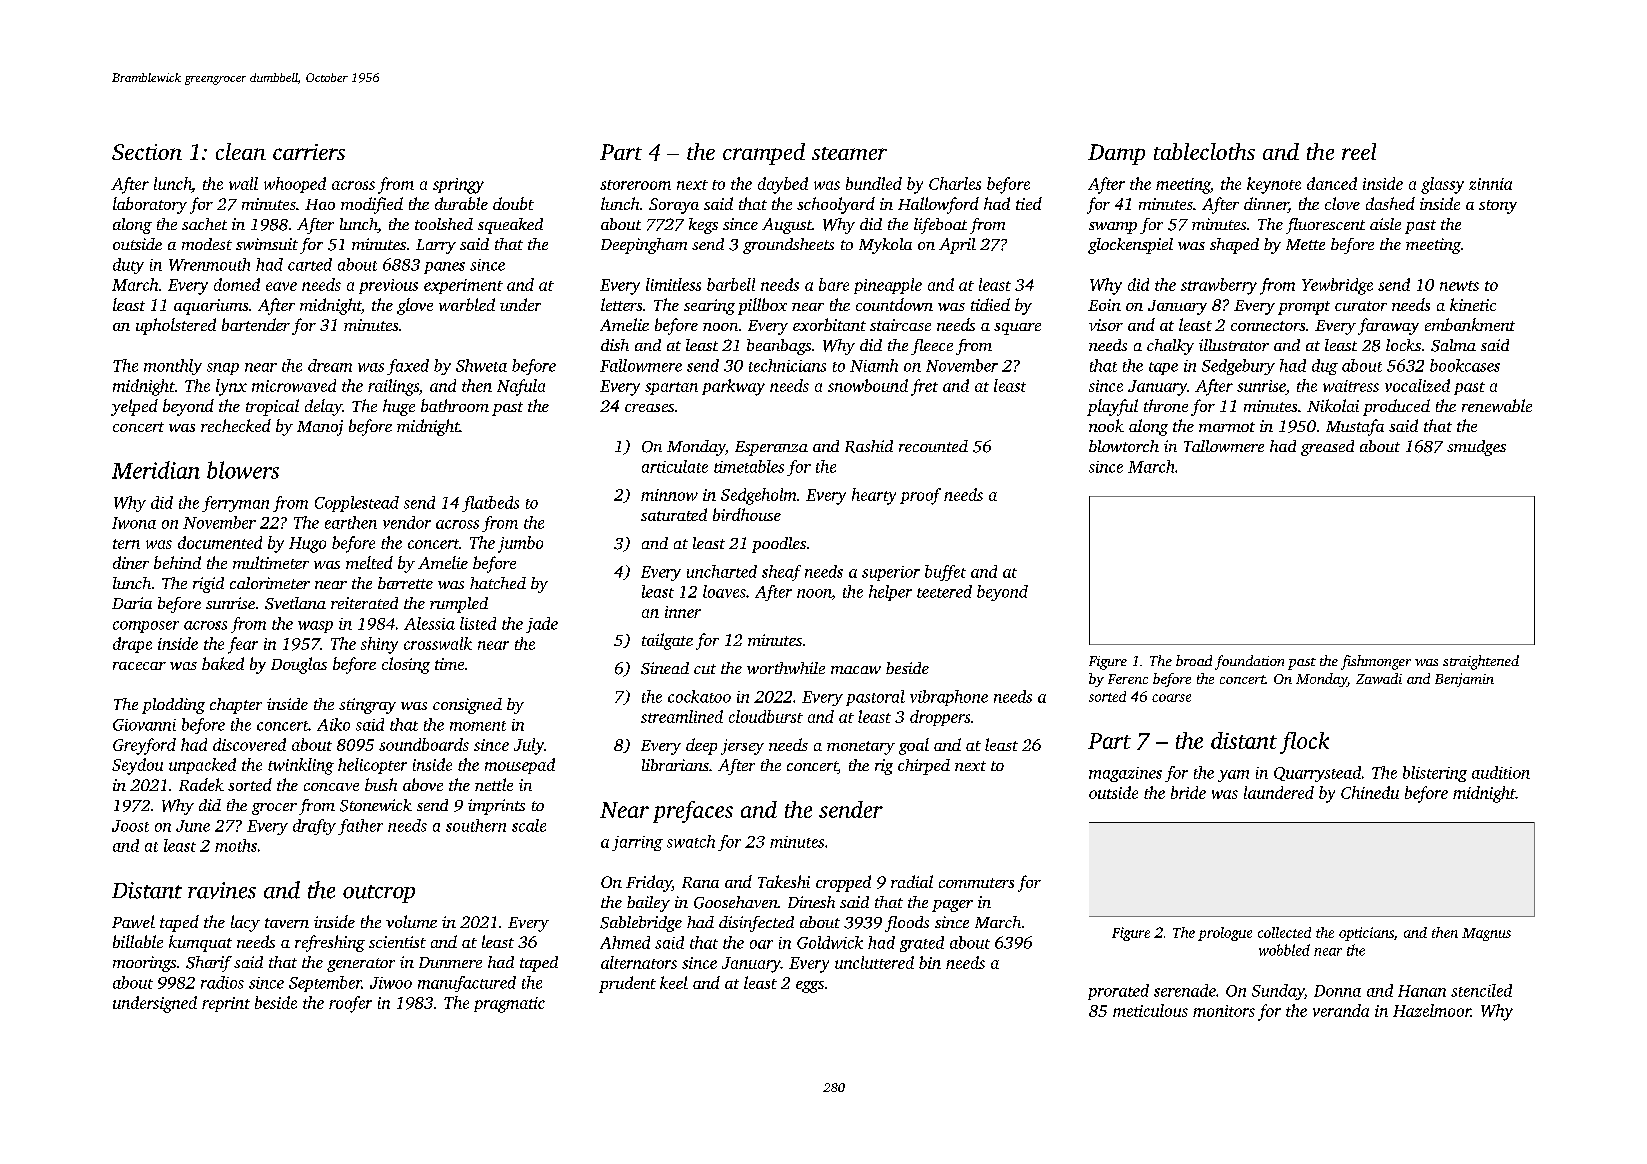 This screenshot has width=1647, height=1164. What do you see at coordinates (673, 284) in the screenshot?
I see `limitless` at bounding box center [673, 284].
